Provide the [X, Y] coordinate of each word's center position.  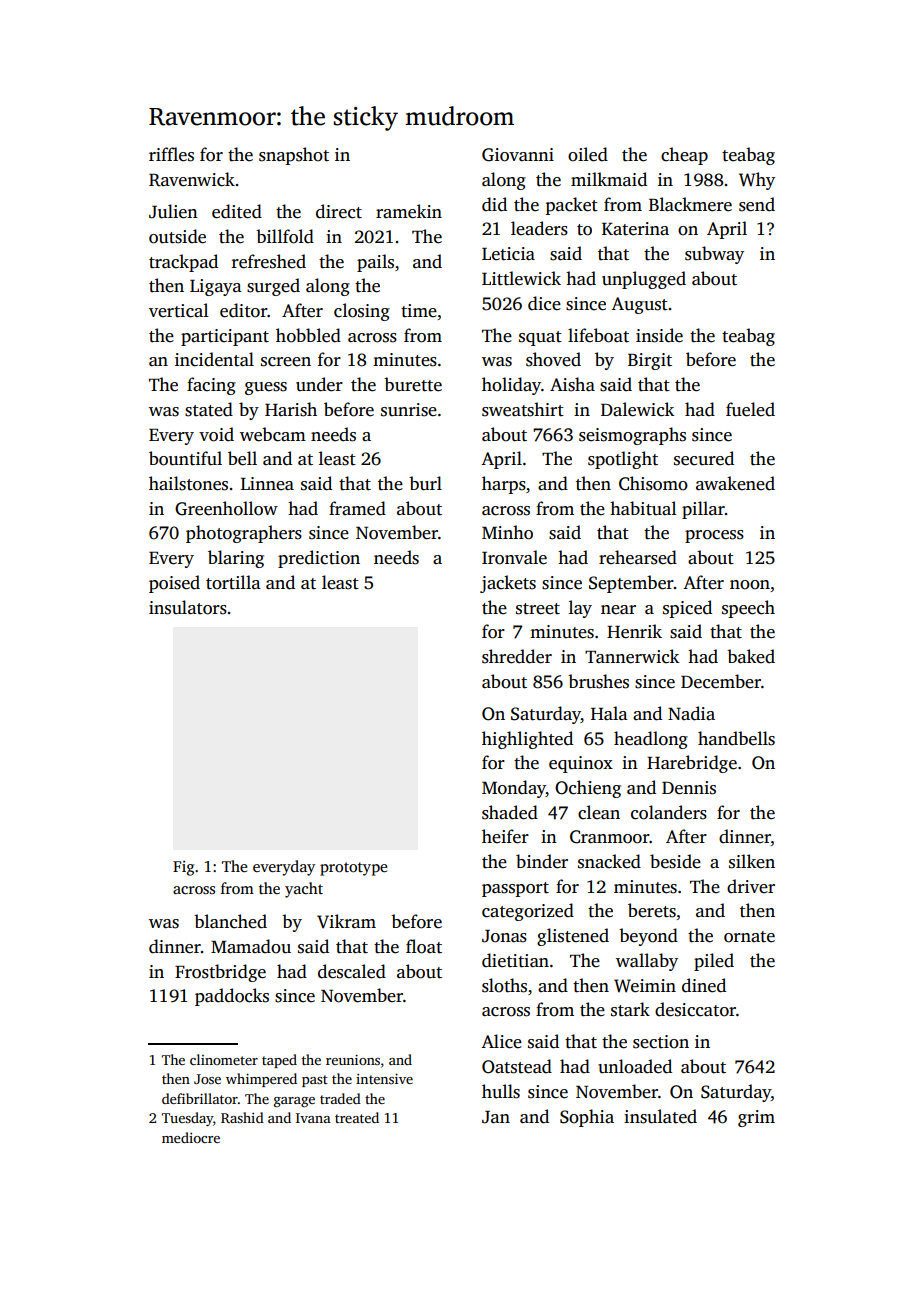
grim [756, 1118]
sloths [504, 985]
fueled [750, 409]
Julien [173, 211]
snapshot [294, 156]
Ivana [313, 1118]
